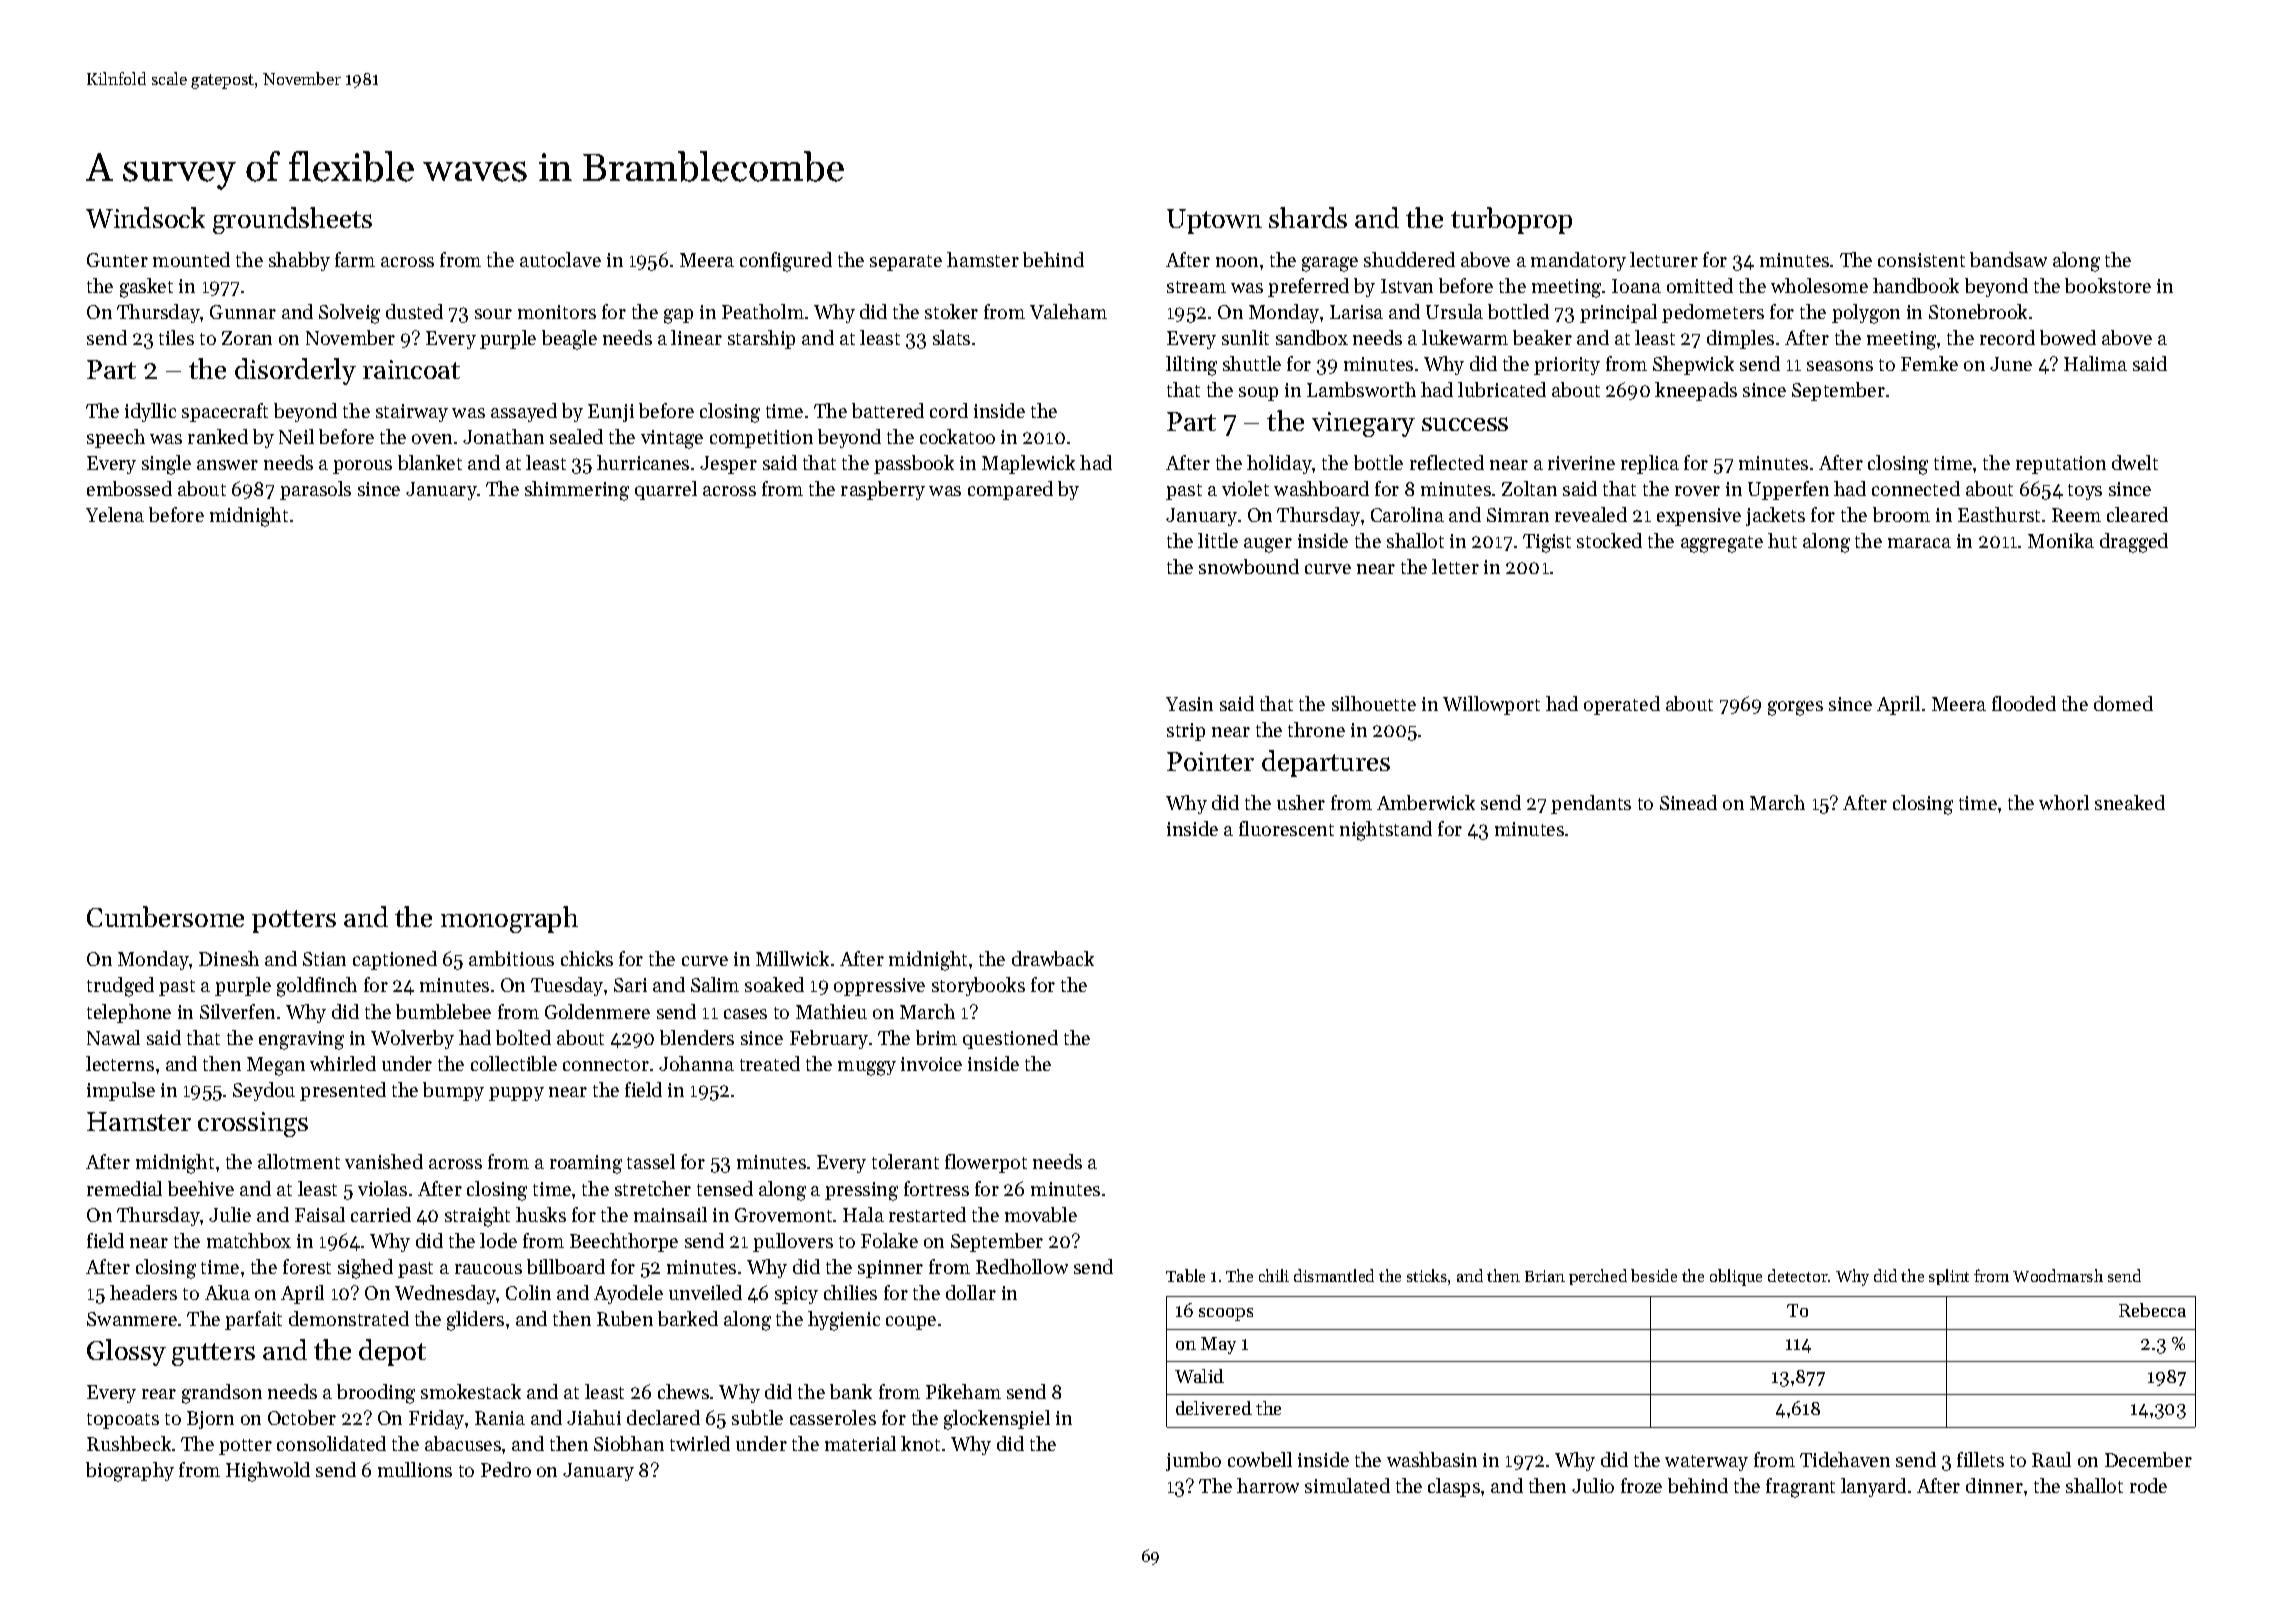 The image size is (2282, 1614). What do you see at coordinates (1386, 831) in the page?
I see `nightstand` at bounding box center [1386, 831].
